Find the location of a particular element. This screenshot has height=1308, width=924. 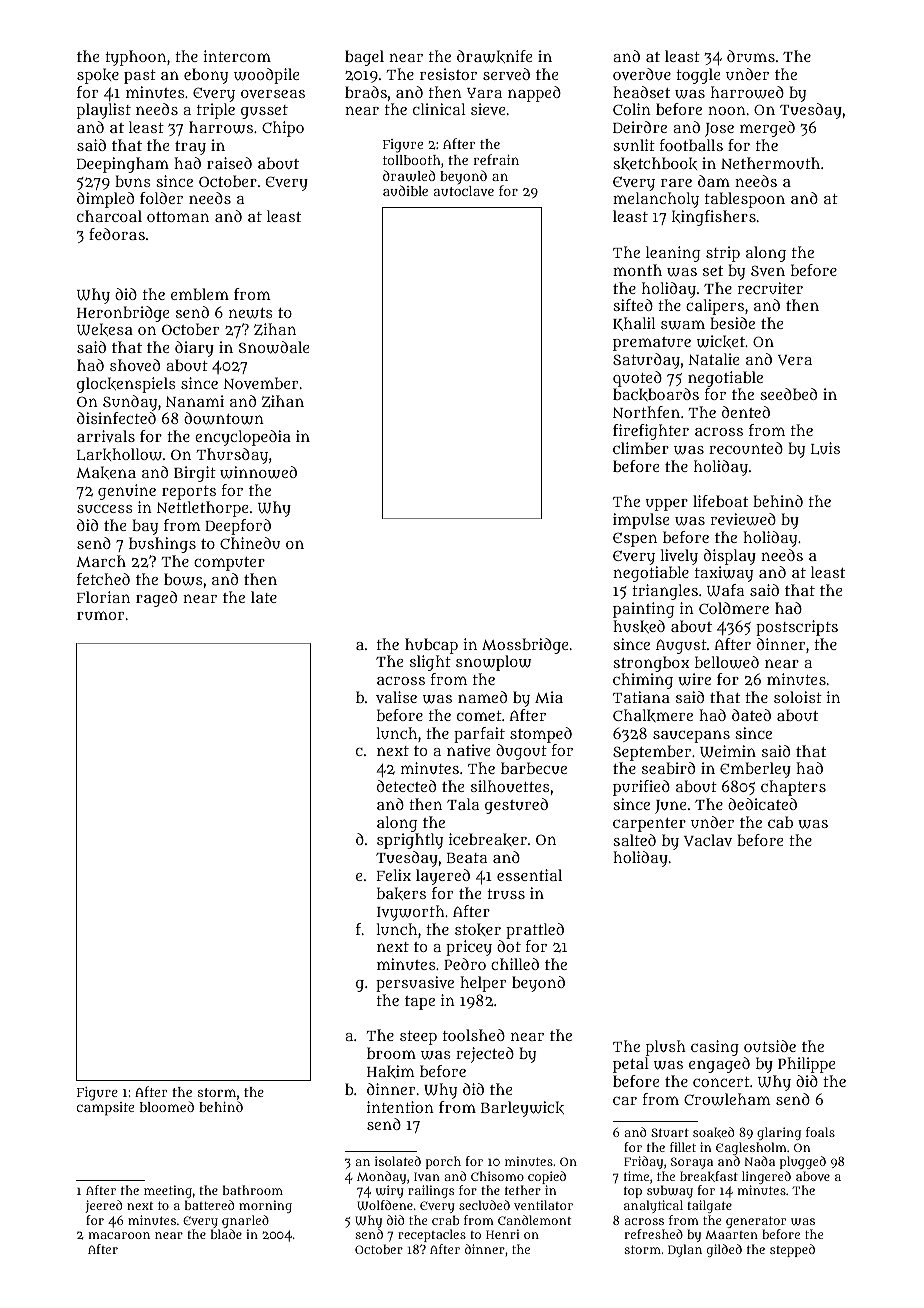

autoclave is located at coordinates (464, 191).
